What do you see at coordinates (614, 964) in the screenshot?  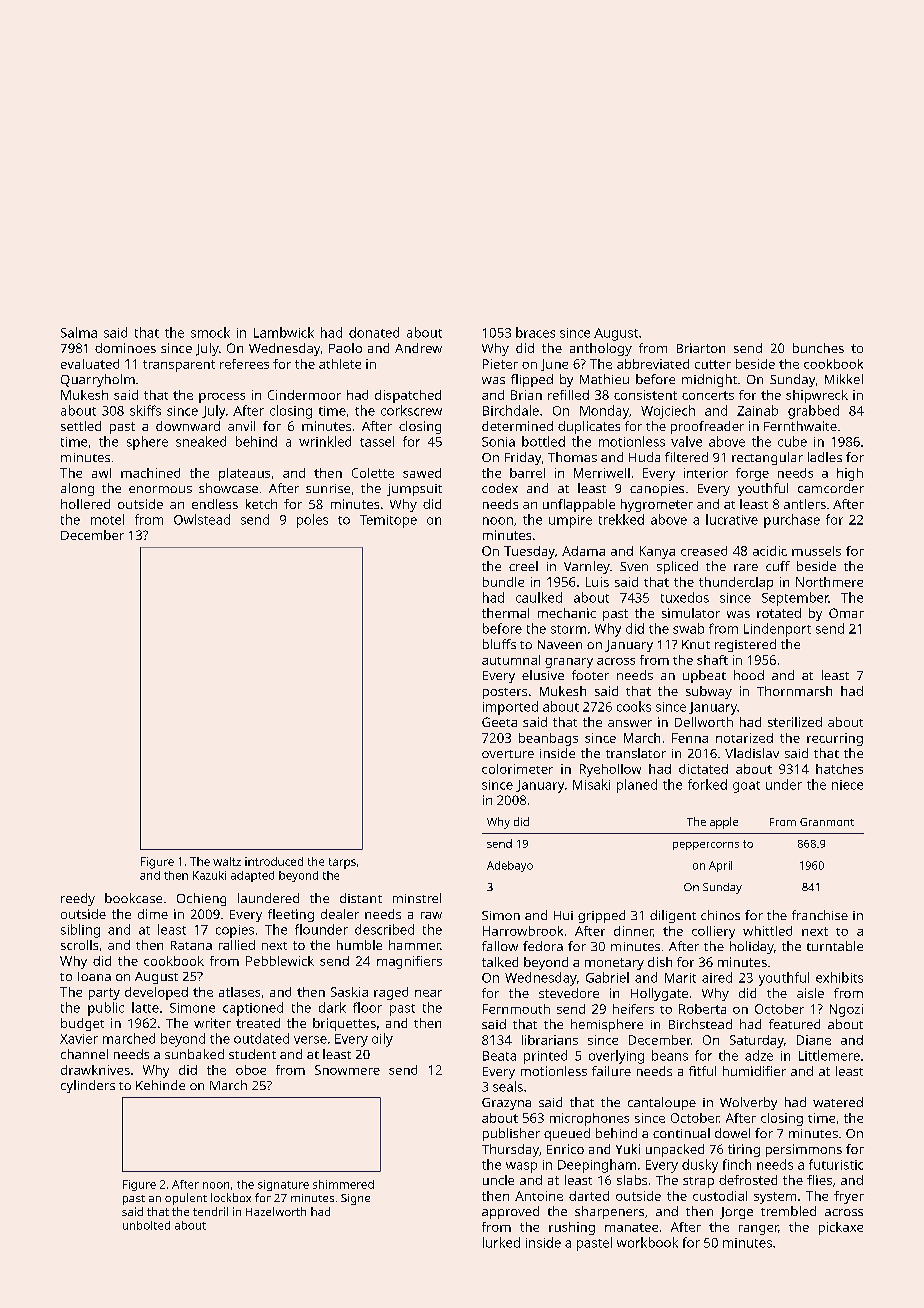 I see `monetary` at bounding box center [614, 964].
